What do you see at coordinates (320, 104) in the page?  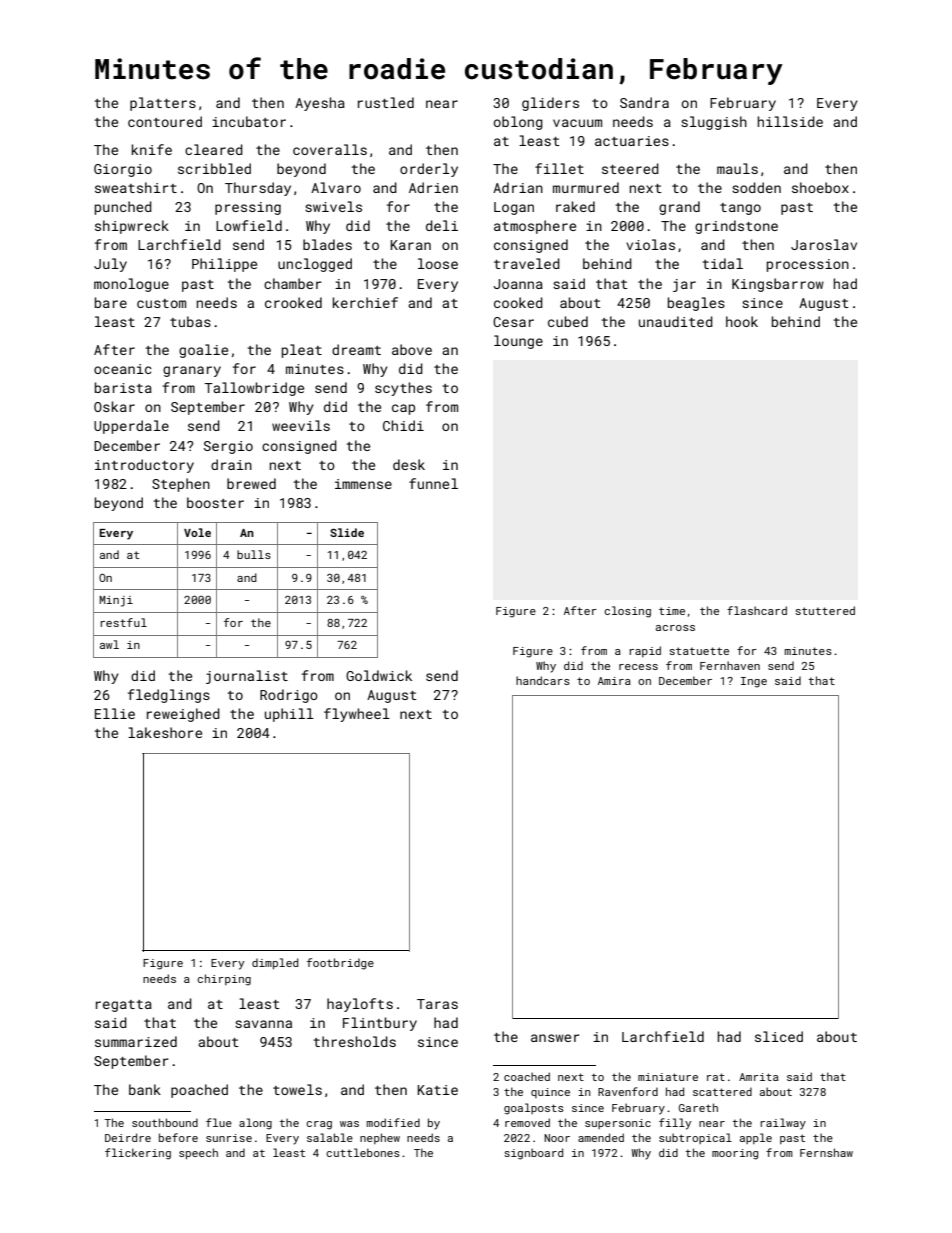 I see `Ayesha` at bounding box center [320, 104].
